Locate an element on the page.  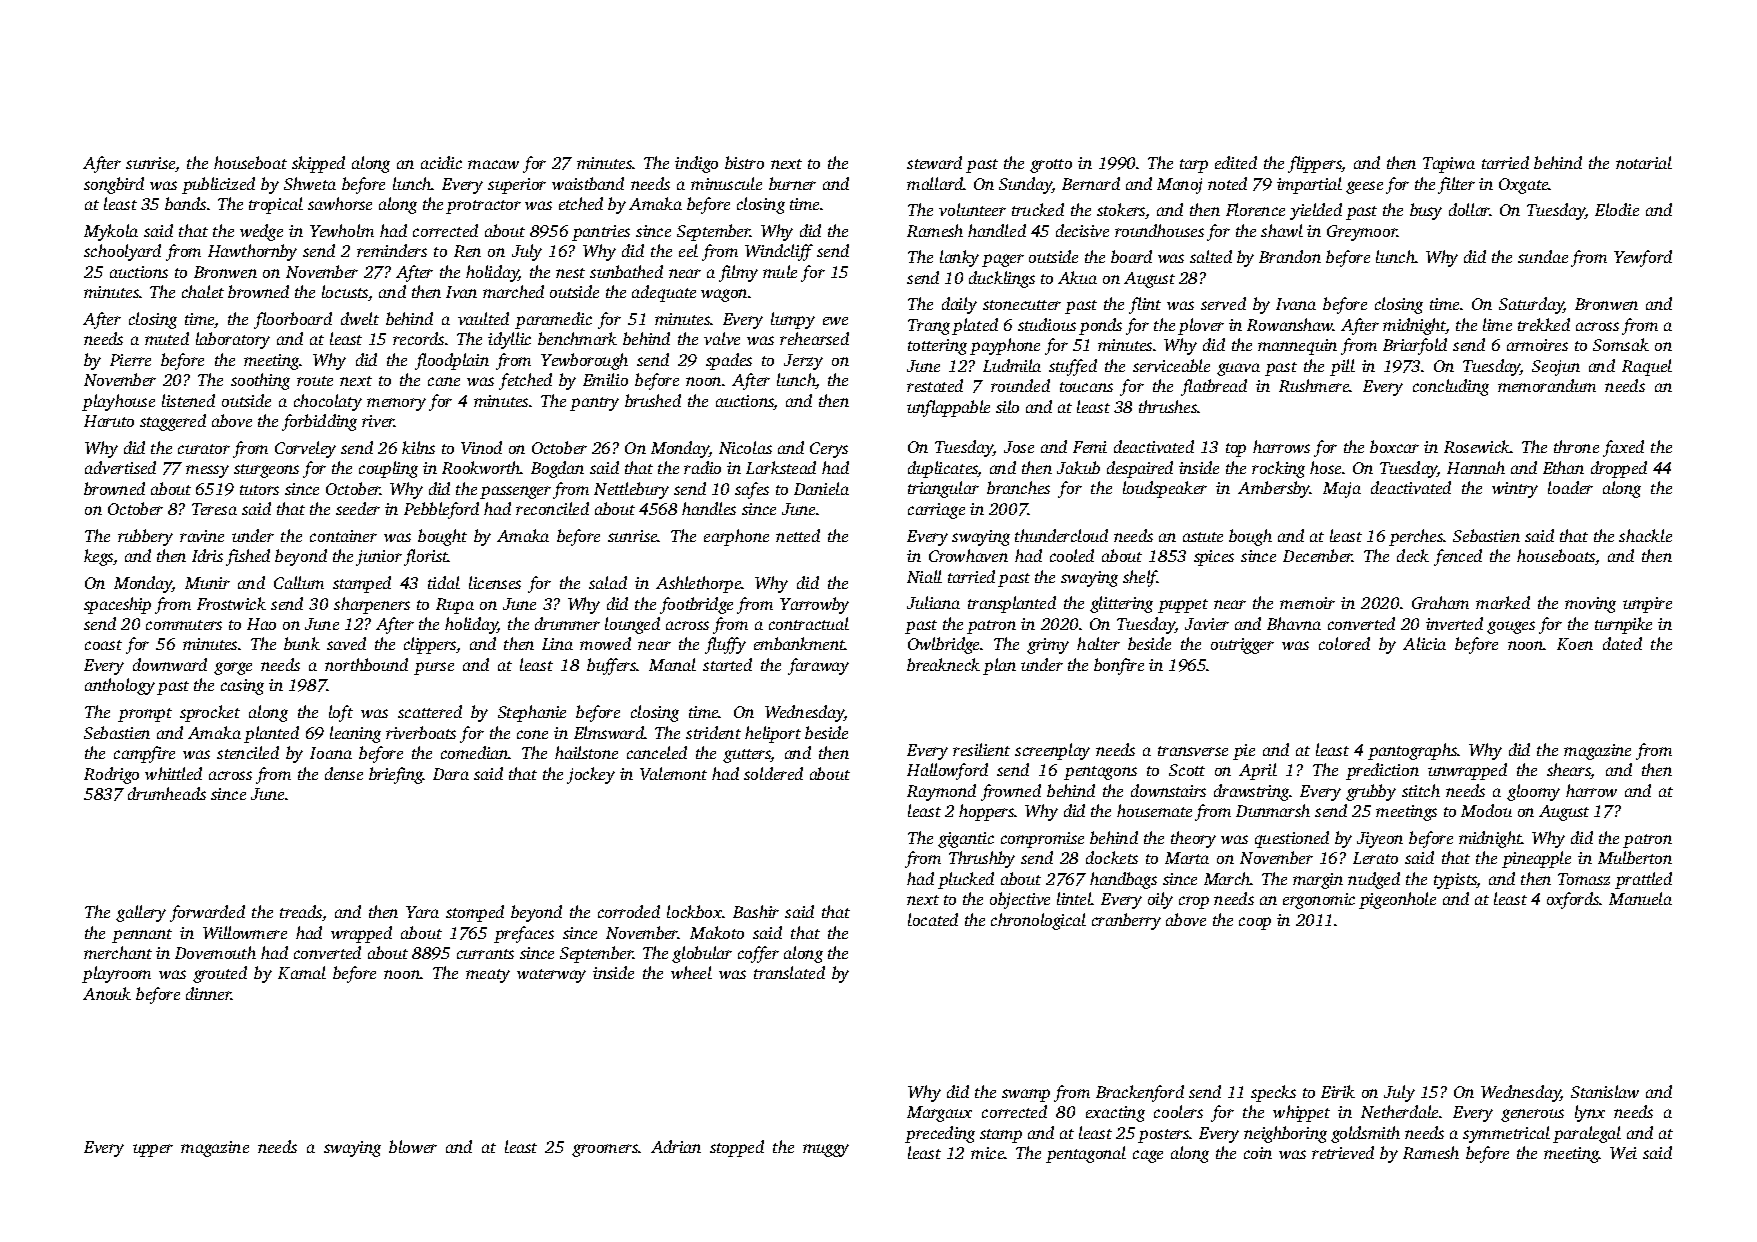
salted is located at coordinates (1211, 256).
